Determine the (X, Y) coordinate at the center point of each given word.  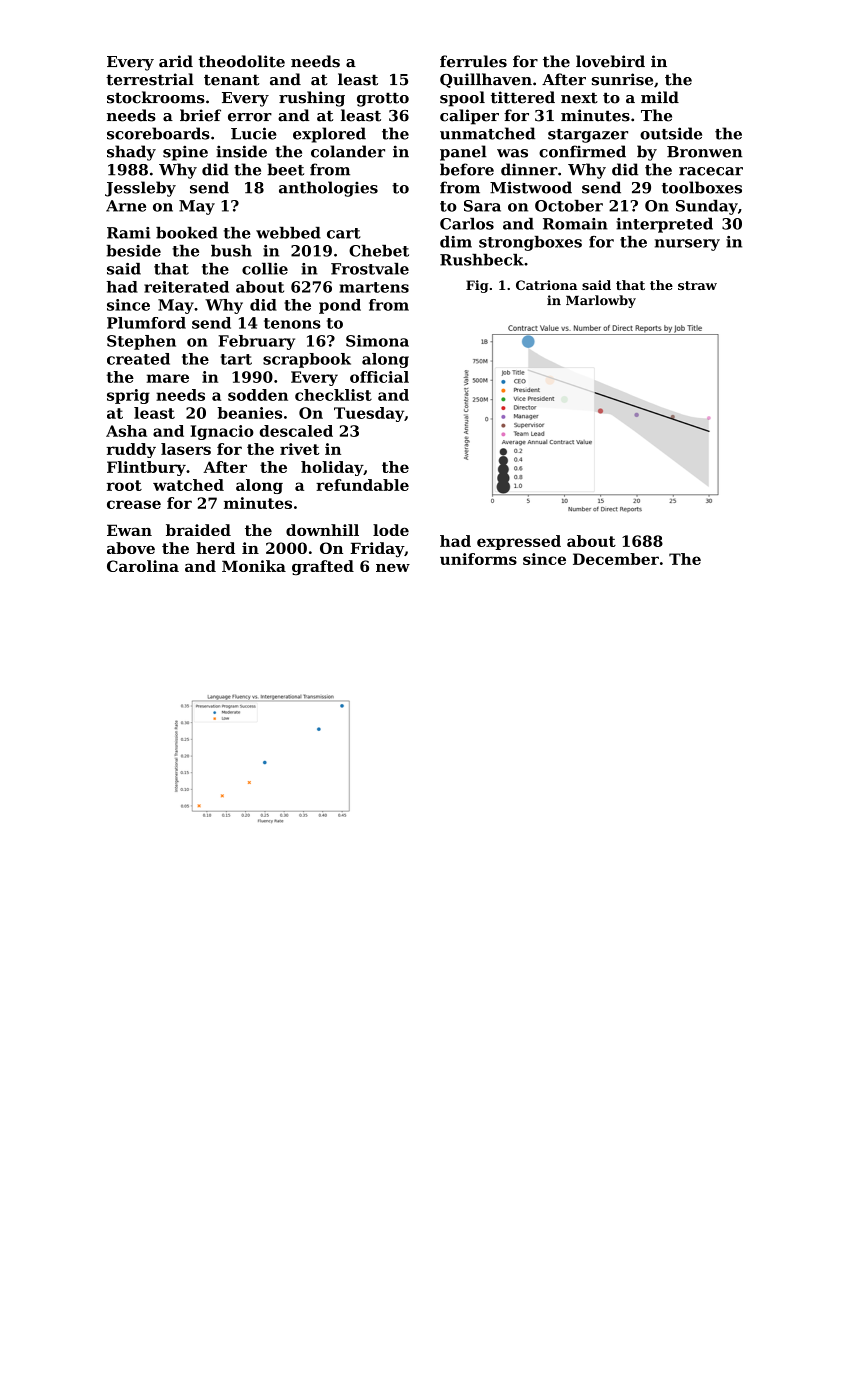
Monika (254, 566)
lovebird (610, 61)
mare (168, 378)
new (393, 567)
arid (176, 61)
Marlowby (601, 301)
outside (671, 133)
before (467, 169)
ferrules (473, 61)
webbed (288, 233)
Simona (377, 341)
